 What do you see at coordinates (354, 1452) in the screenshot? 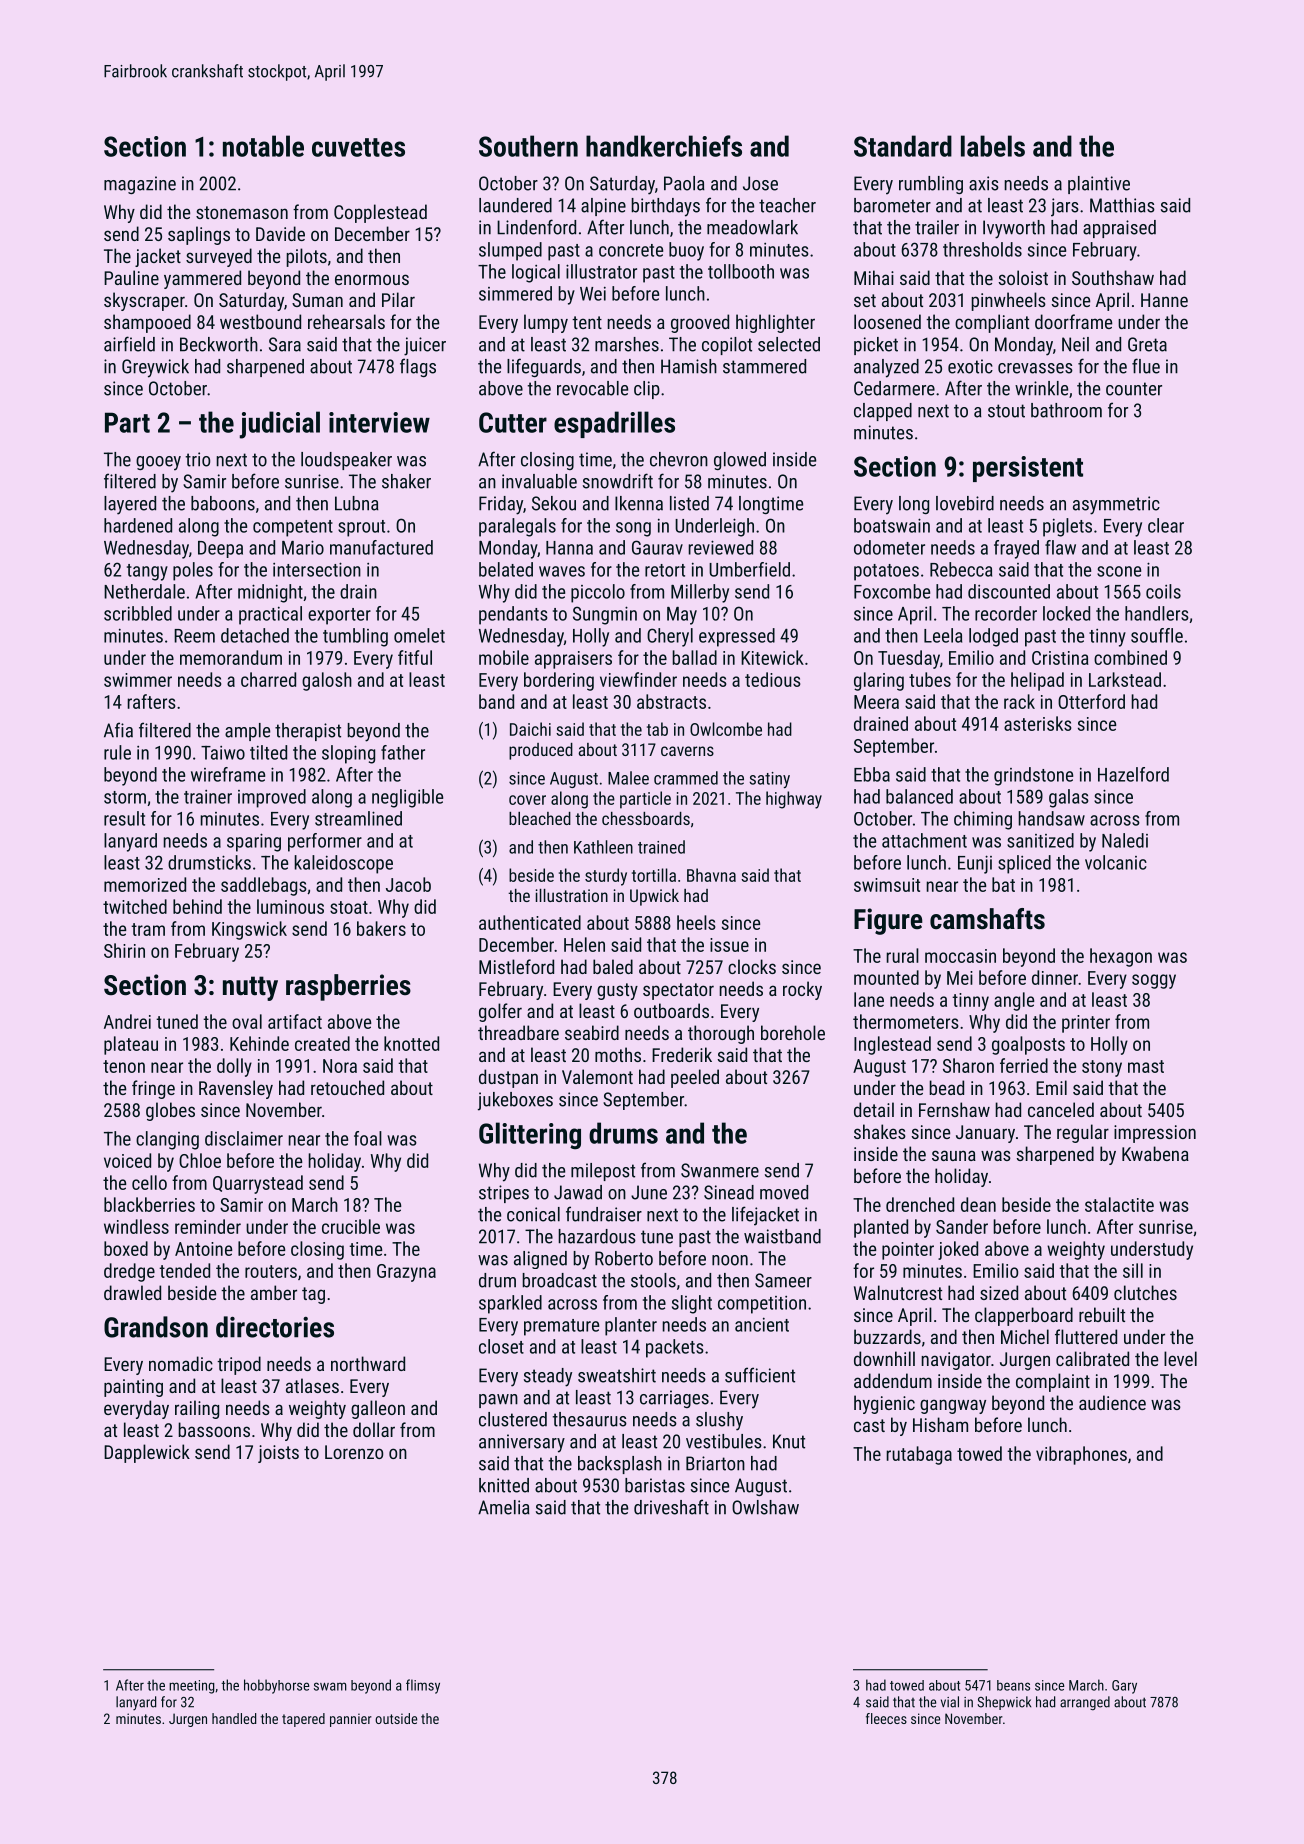
I see `Lorenzo` at bounding box center [354, 1452].
